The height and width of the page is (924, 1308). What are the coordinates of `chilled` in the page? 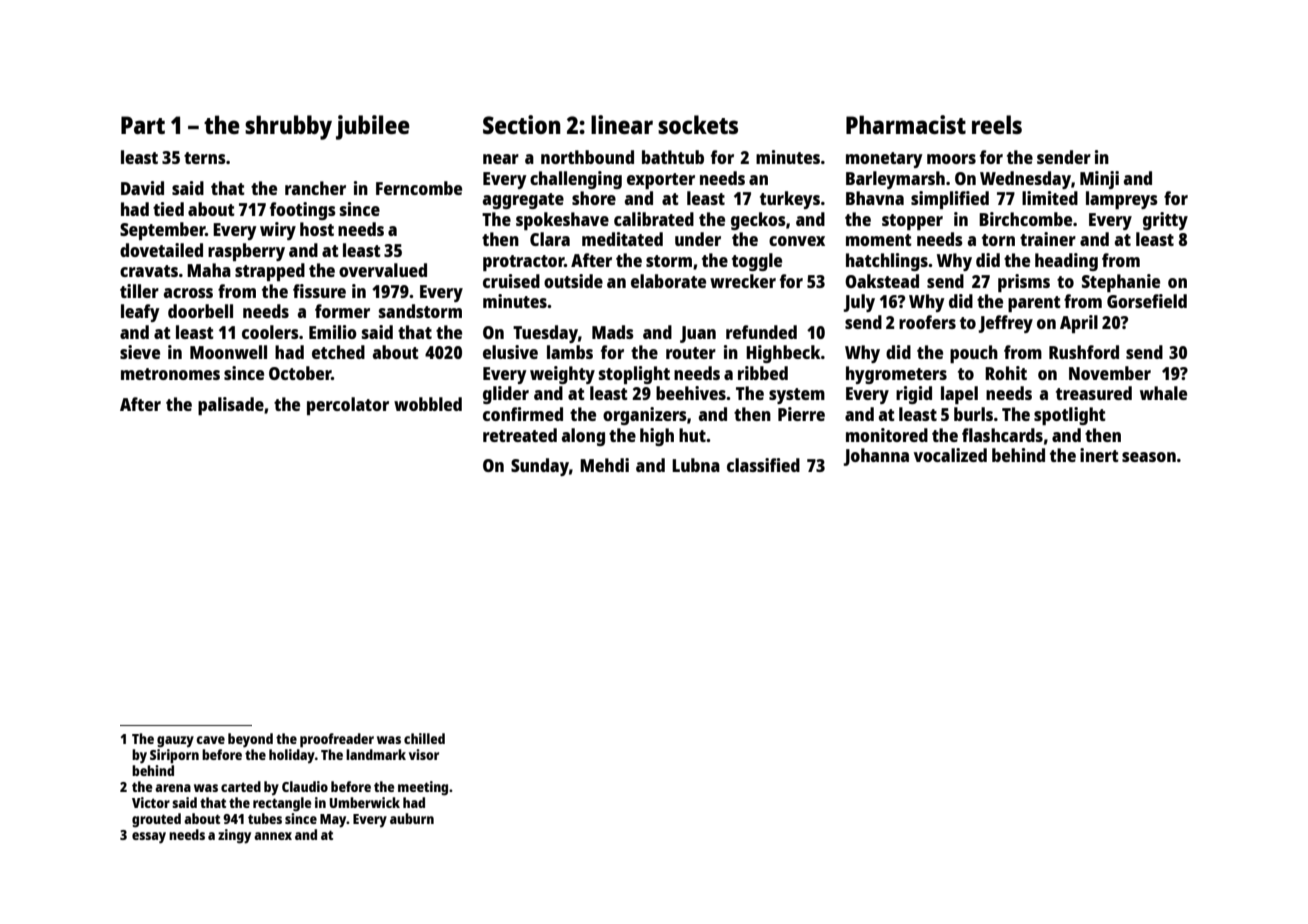 It's located at (424, 738).
